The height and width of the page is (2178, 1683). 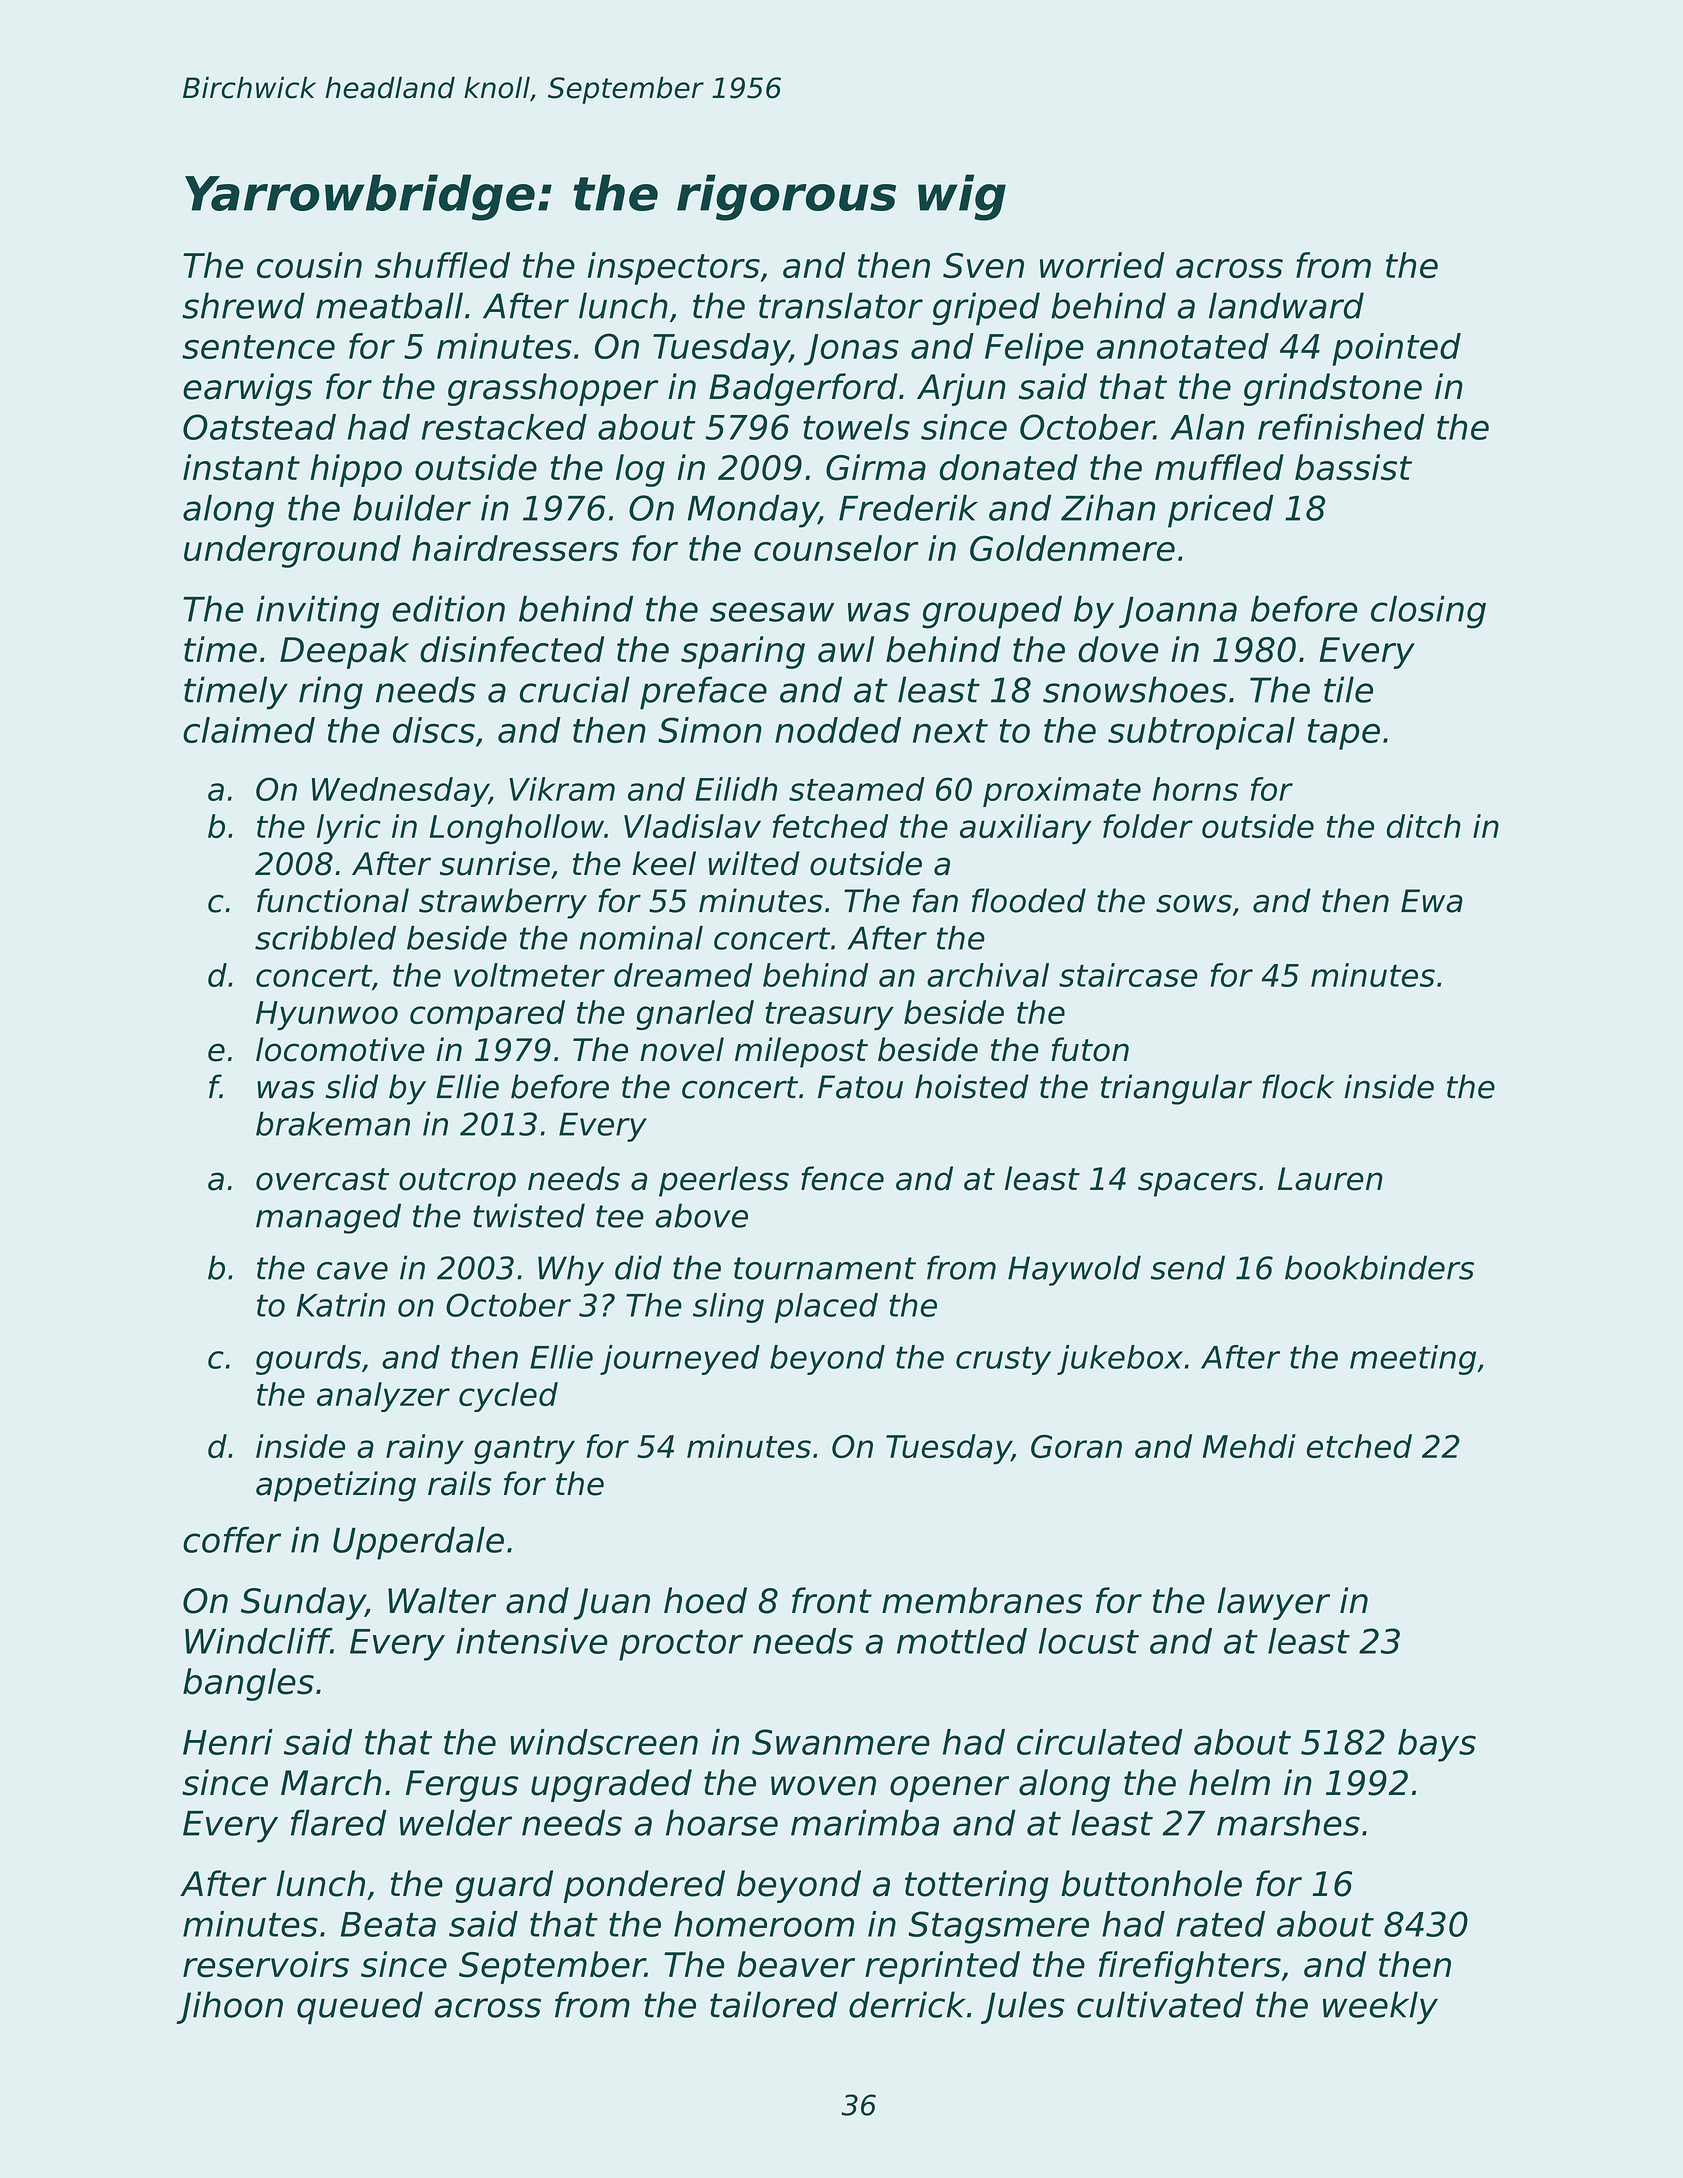 What do you see at coordinates (986, 309) in the page?
I see `griped` at bounding box center [986, 309].
